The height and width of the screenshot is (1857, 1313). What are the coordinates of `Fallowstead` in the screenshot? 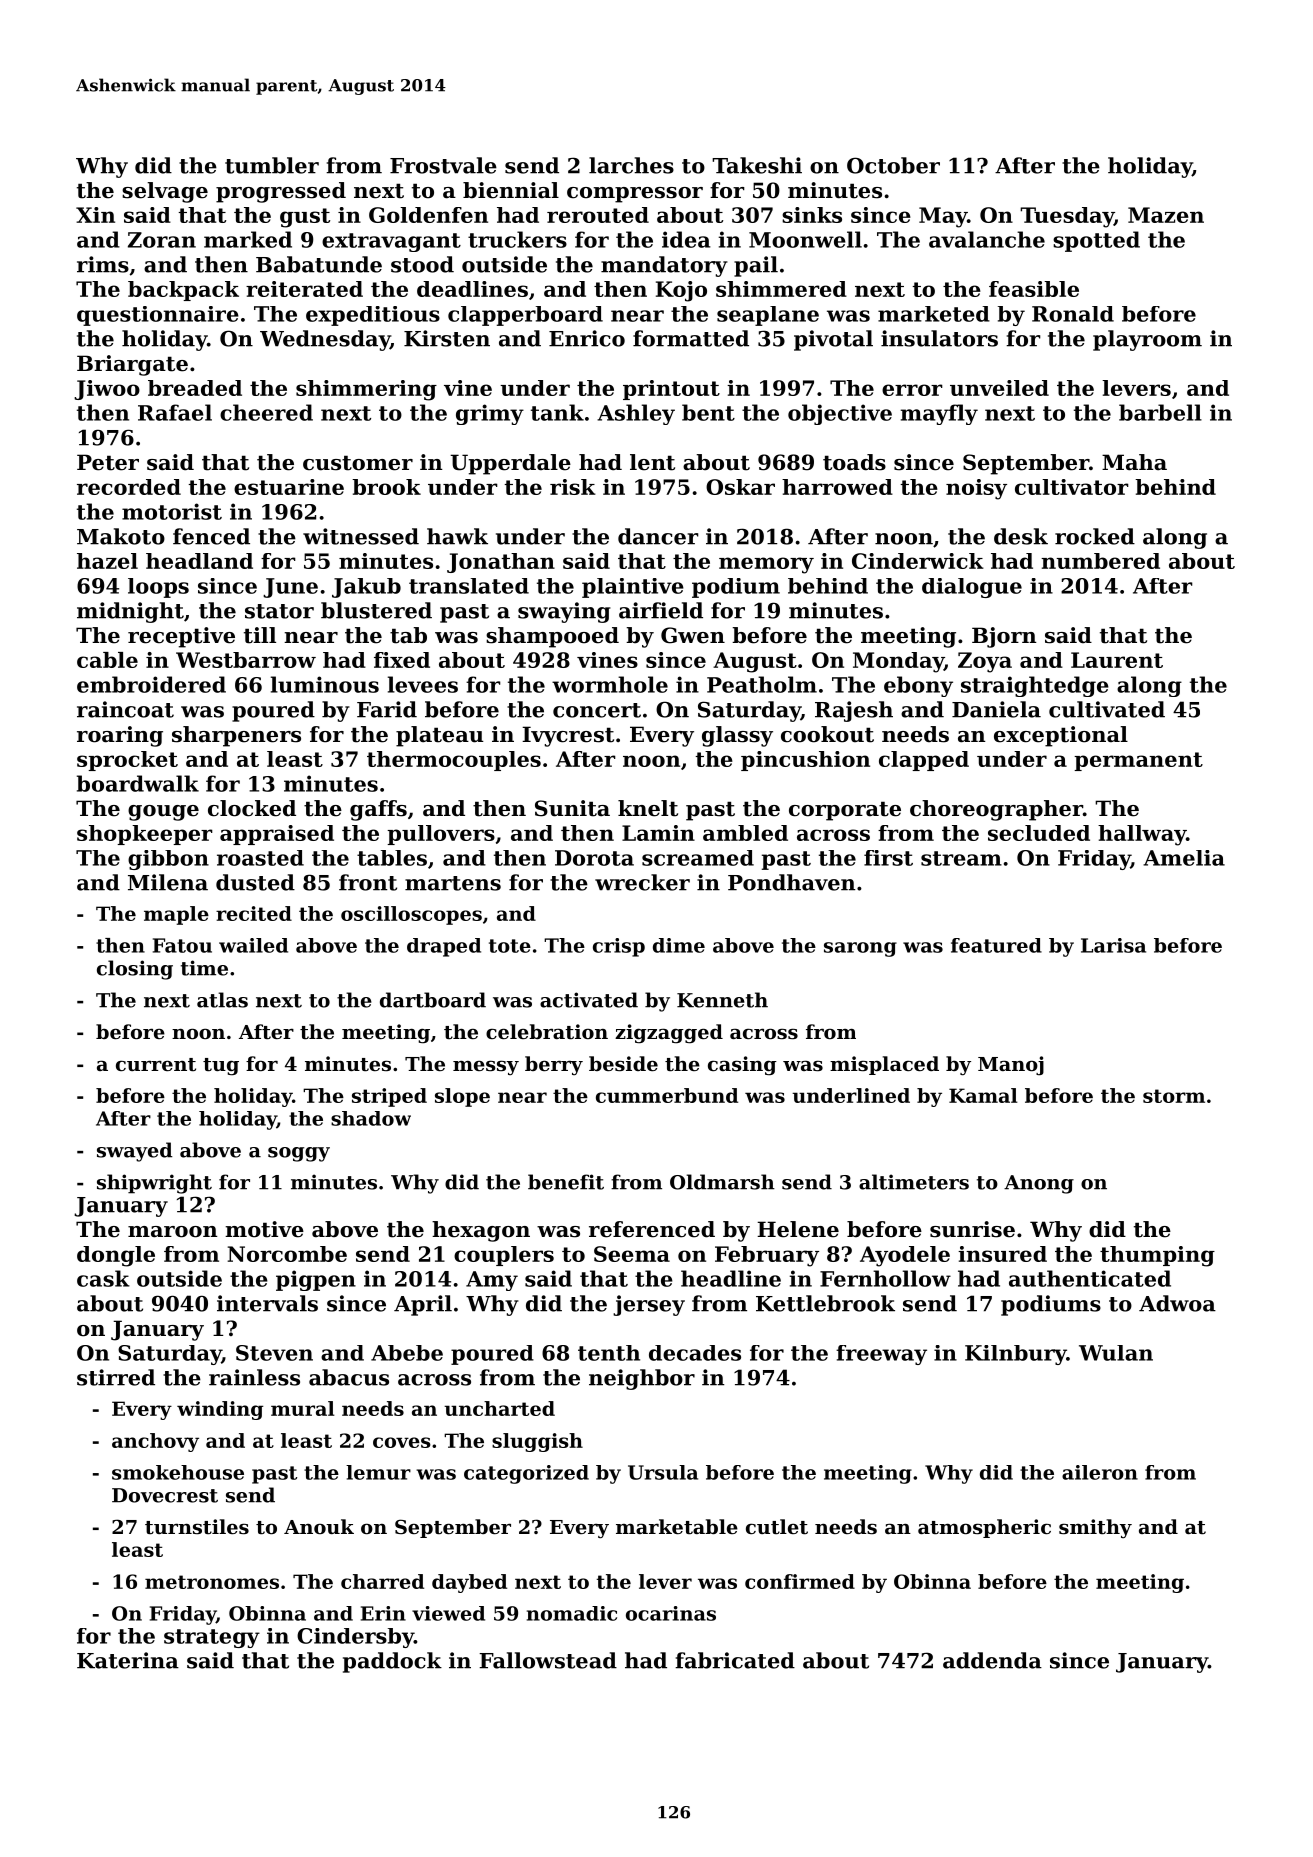 It's located at (548, 1660).
